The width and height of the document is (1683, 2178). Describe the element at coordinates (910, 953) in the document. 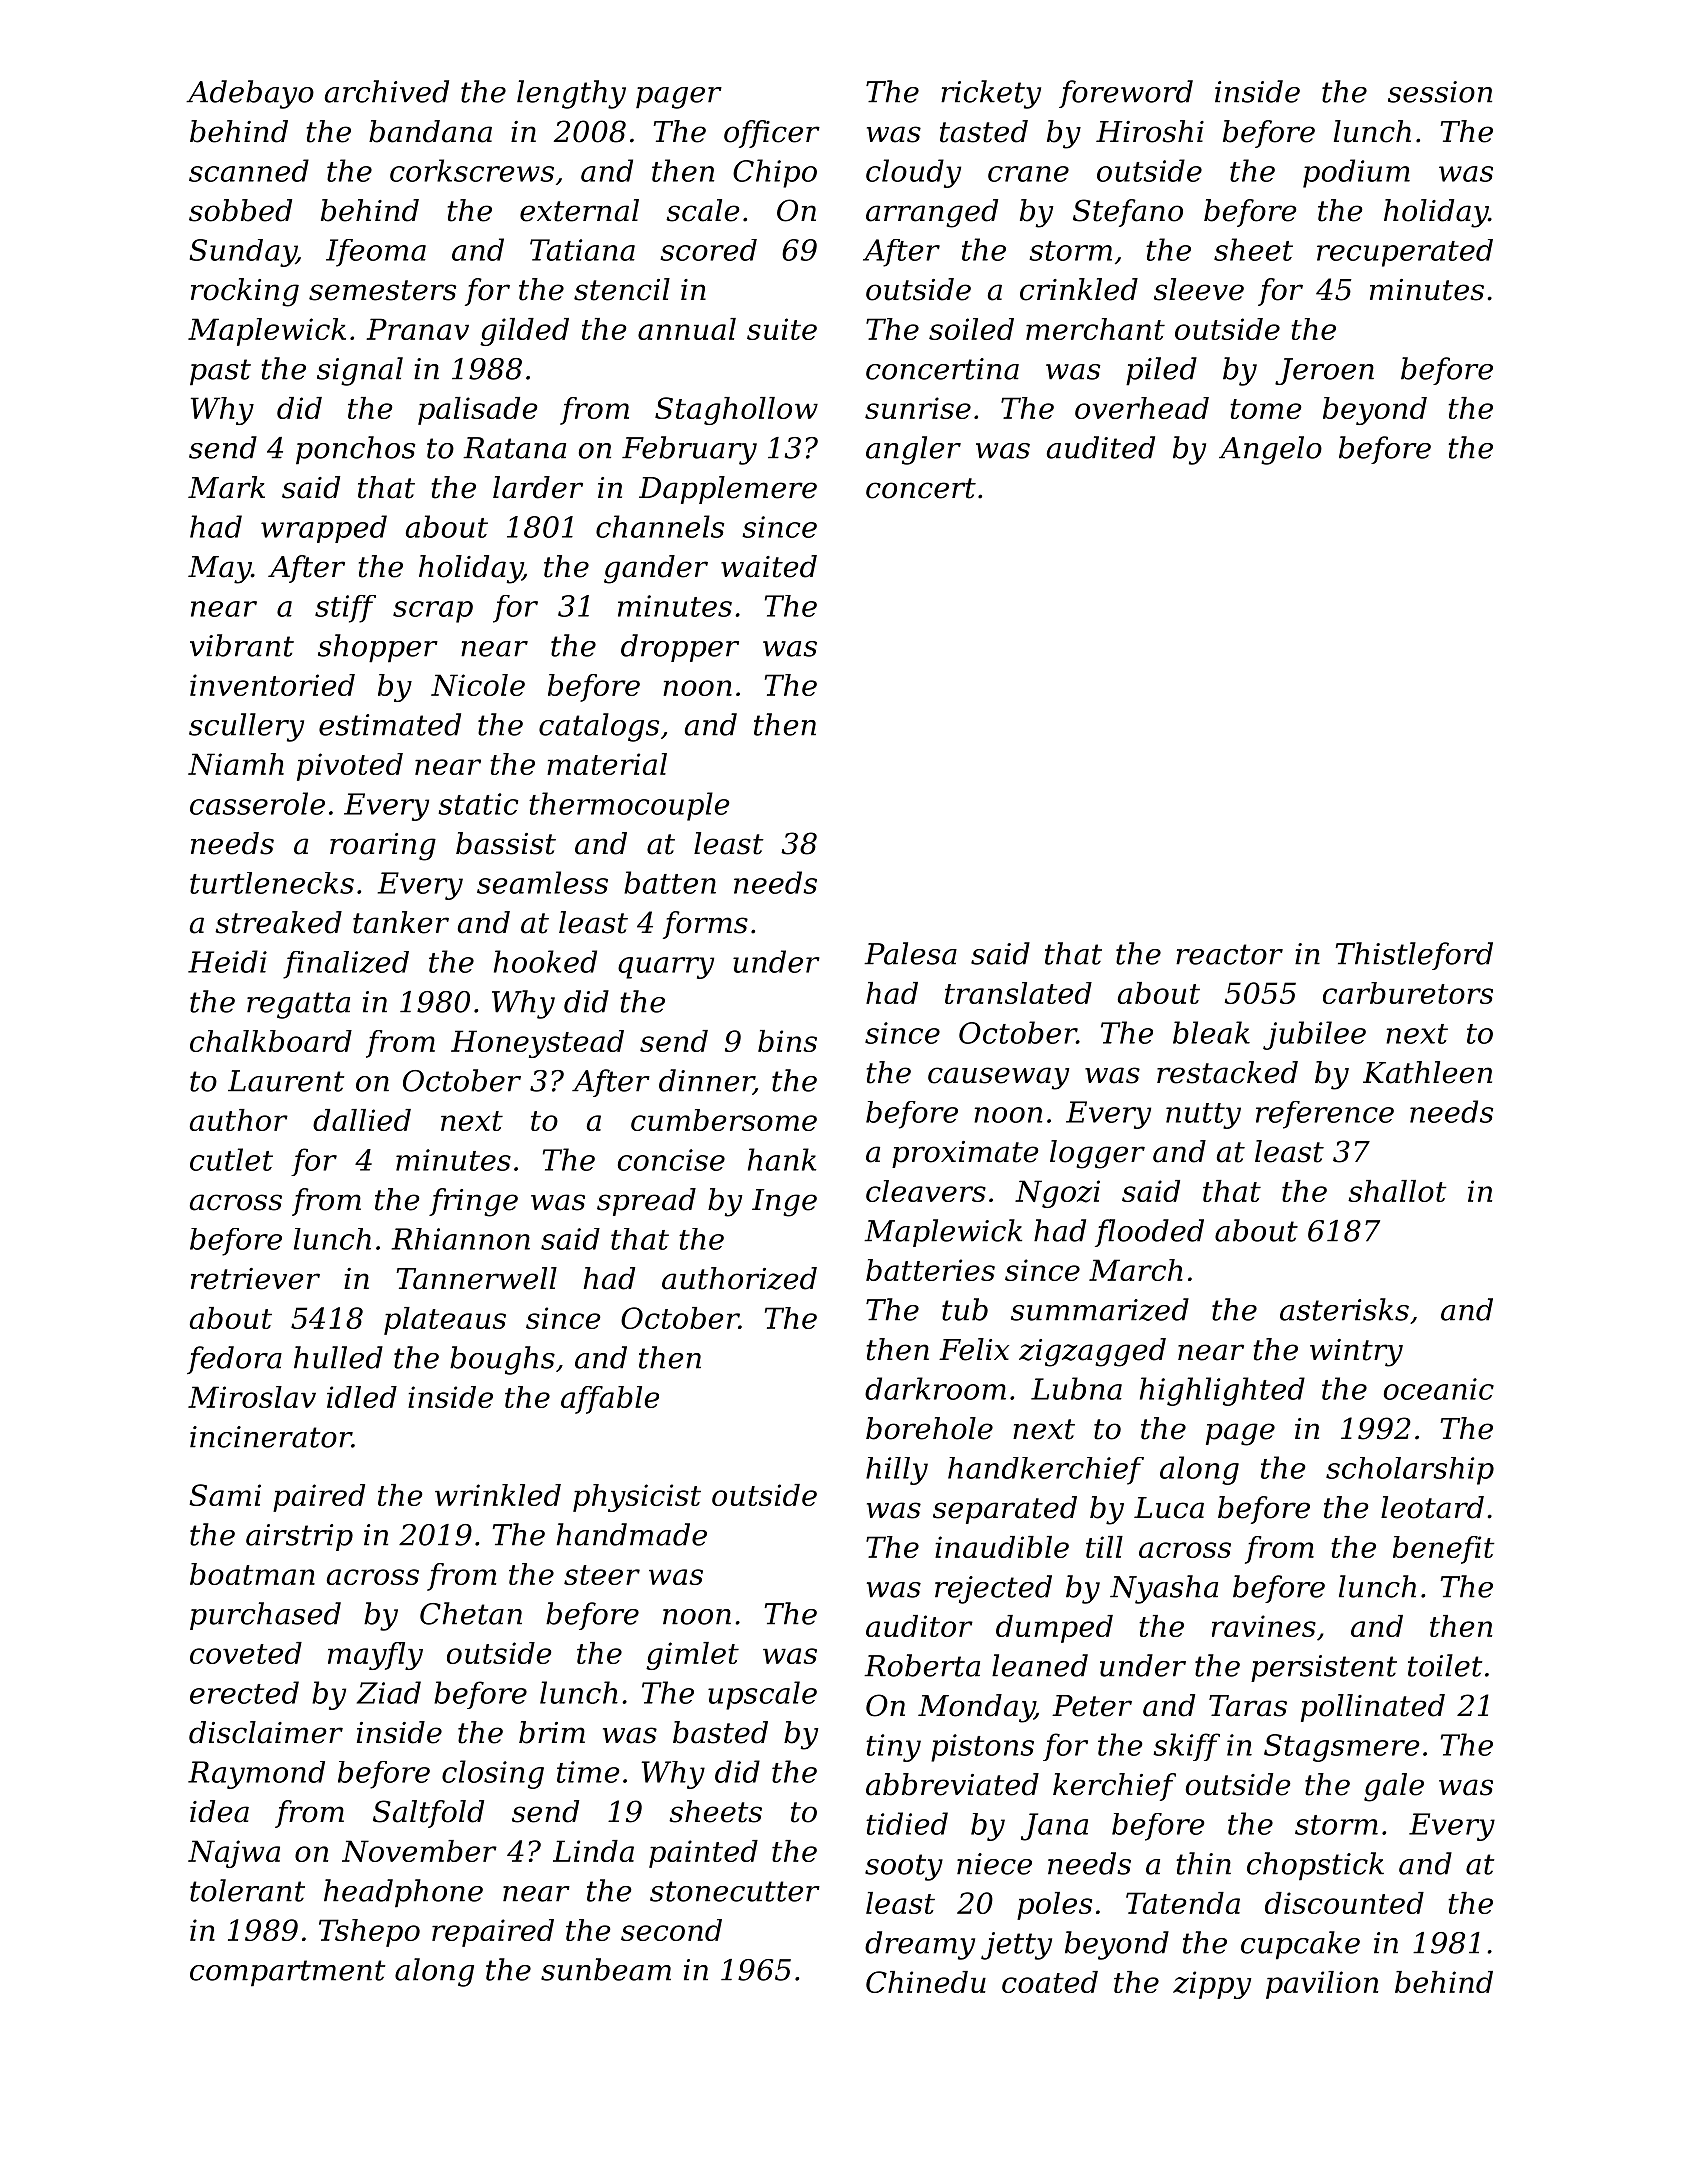

I see `Palesa` at that location.
